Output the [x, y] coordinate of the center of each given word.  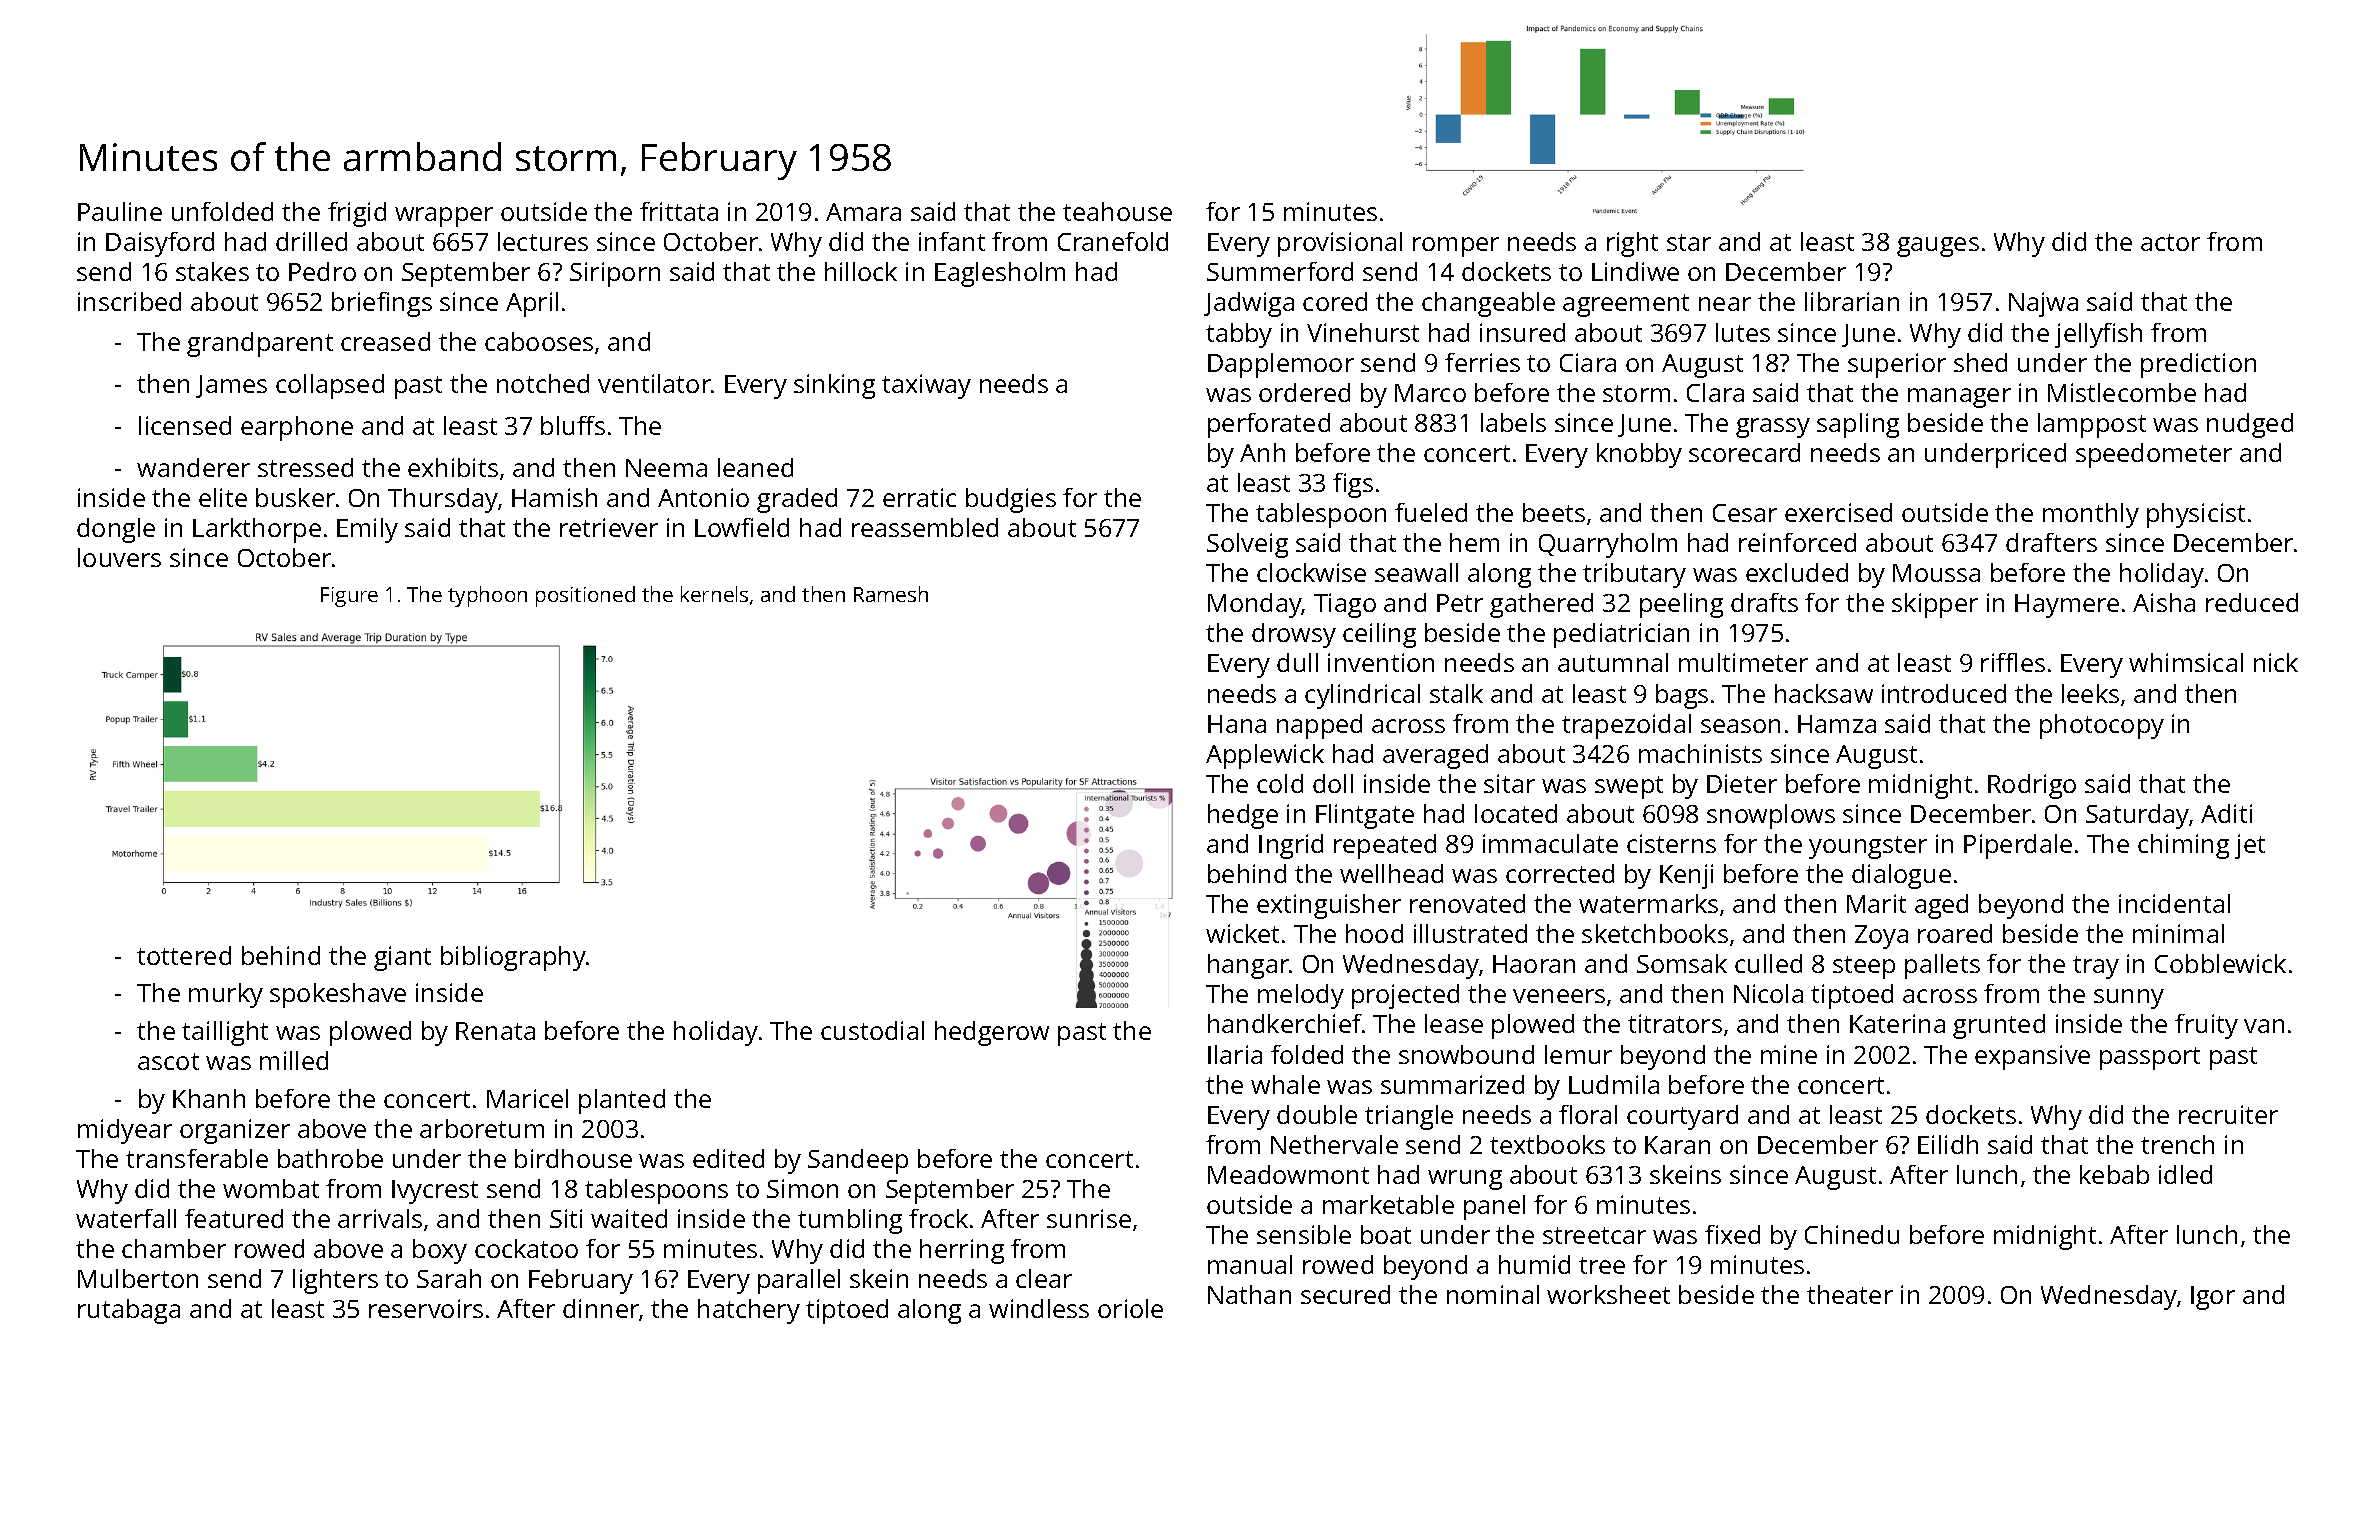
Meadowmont [1288, 1174]
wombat [271, 1188]
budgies [1011, 500]
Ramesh [891, 594]
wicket [1242, 933]
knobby [1639, 455]
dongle [116, 530]
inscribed [129, 301]
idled [2185, 1174]
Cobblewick [2220, 963]
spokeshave [338, 995]
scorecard [1744, 452]
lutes [1743, 332]
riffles [2013, 662]
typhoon [487, 596]
